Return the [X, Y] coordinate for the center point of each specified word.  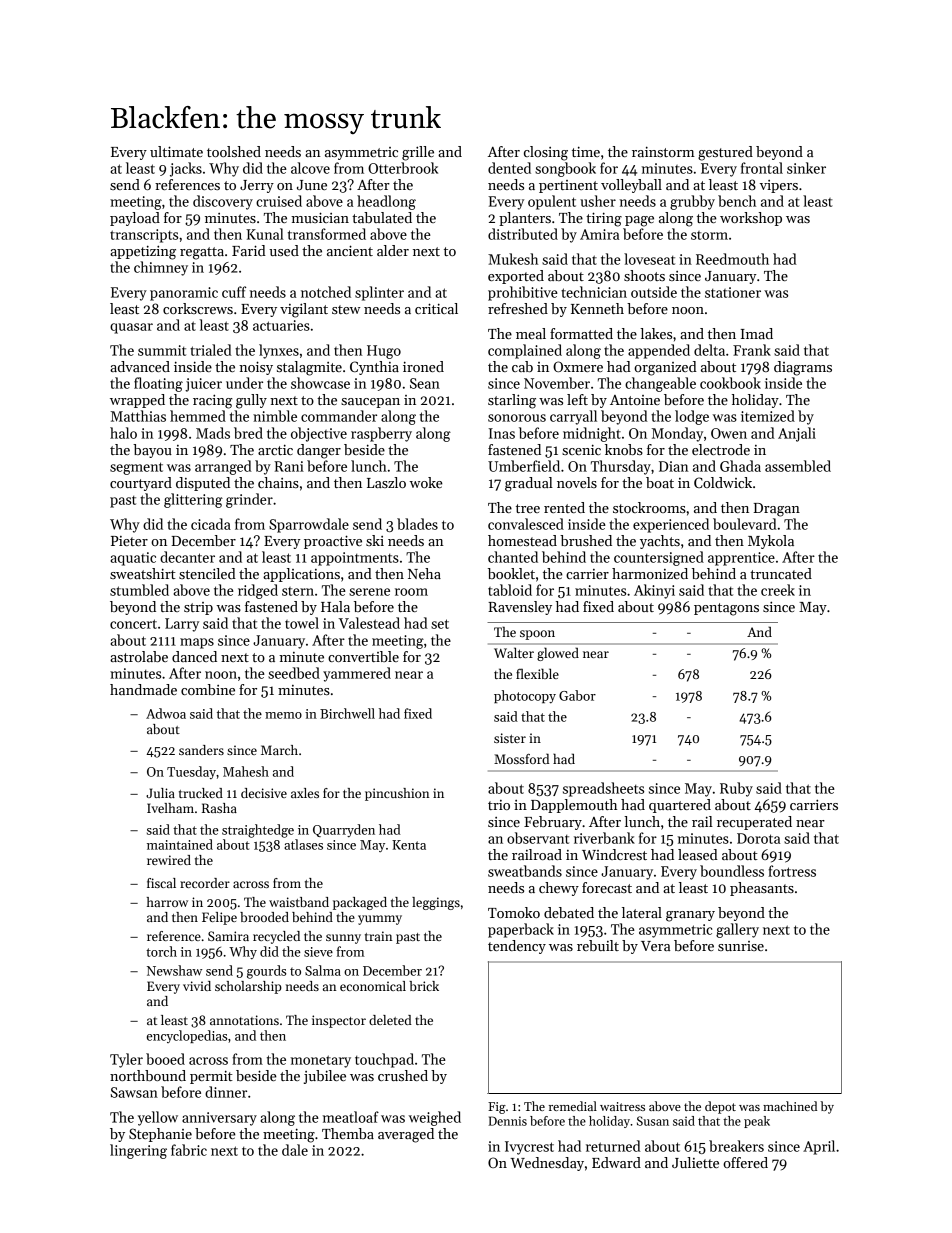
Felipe [219, 918]
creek [778, 590]
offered [745, 1162]
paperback [521, 930]
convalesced [526, 524]
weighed [435, 1118]
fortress [792, 871]
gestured [725, 153]
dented [509, 168]
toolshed [234, 151]
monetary [321, 1061]
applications [301, 575]
